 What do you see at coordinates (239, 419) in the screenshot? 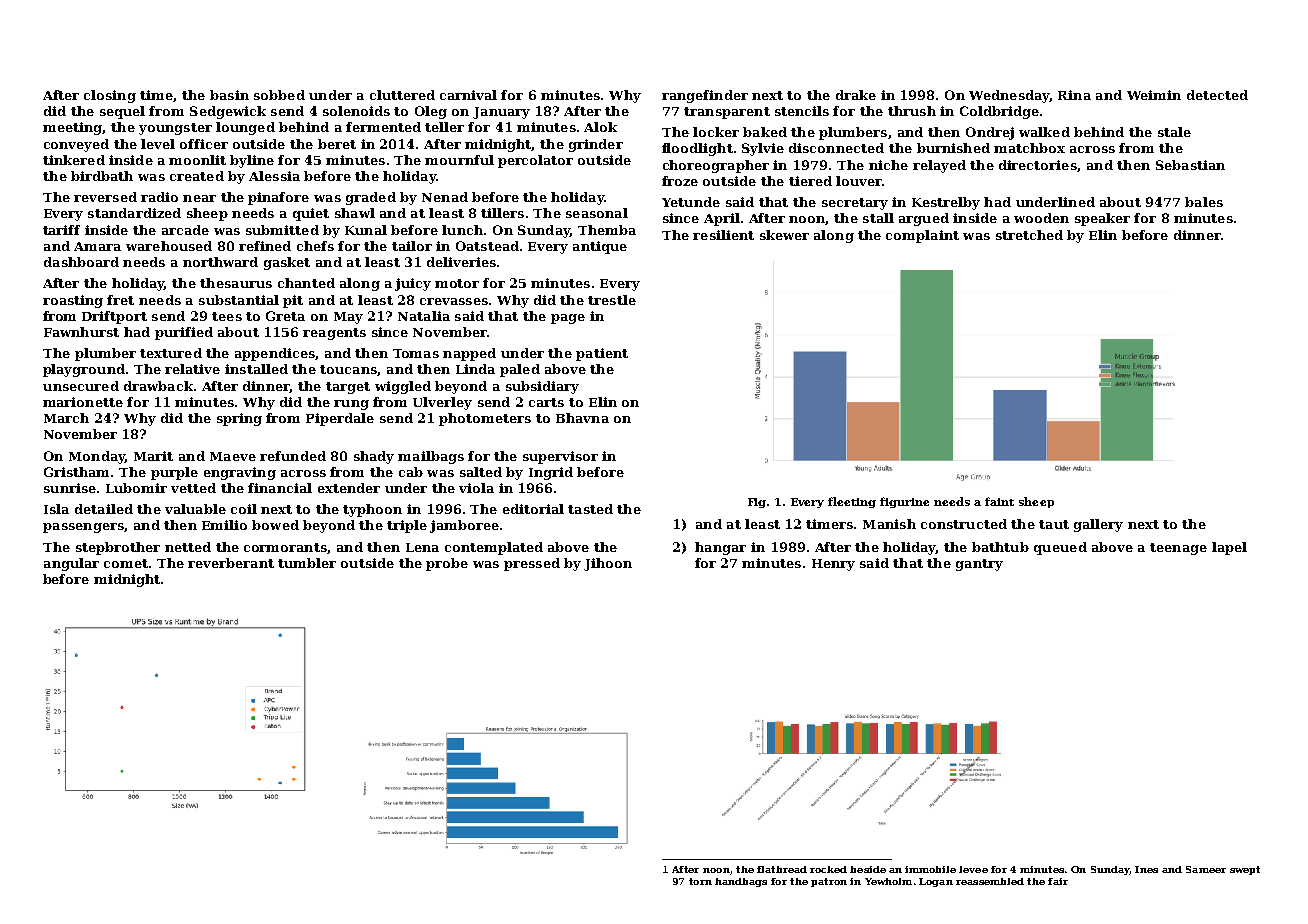
I see `spring` at bounding box center [239, 419].
